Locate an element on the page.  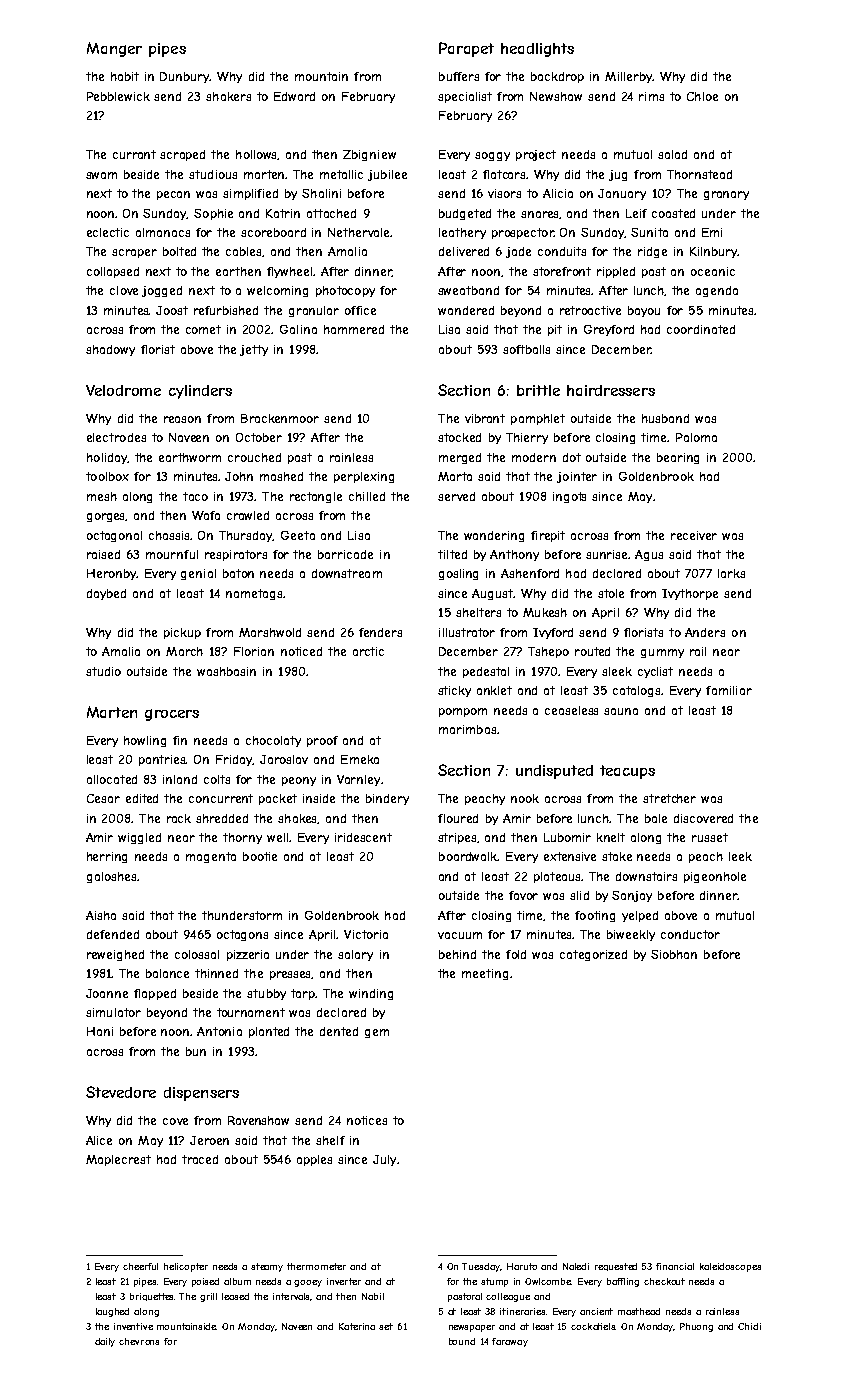
shelters is located at coordinates (478, 612).
